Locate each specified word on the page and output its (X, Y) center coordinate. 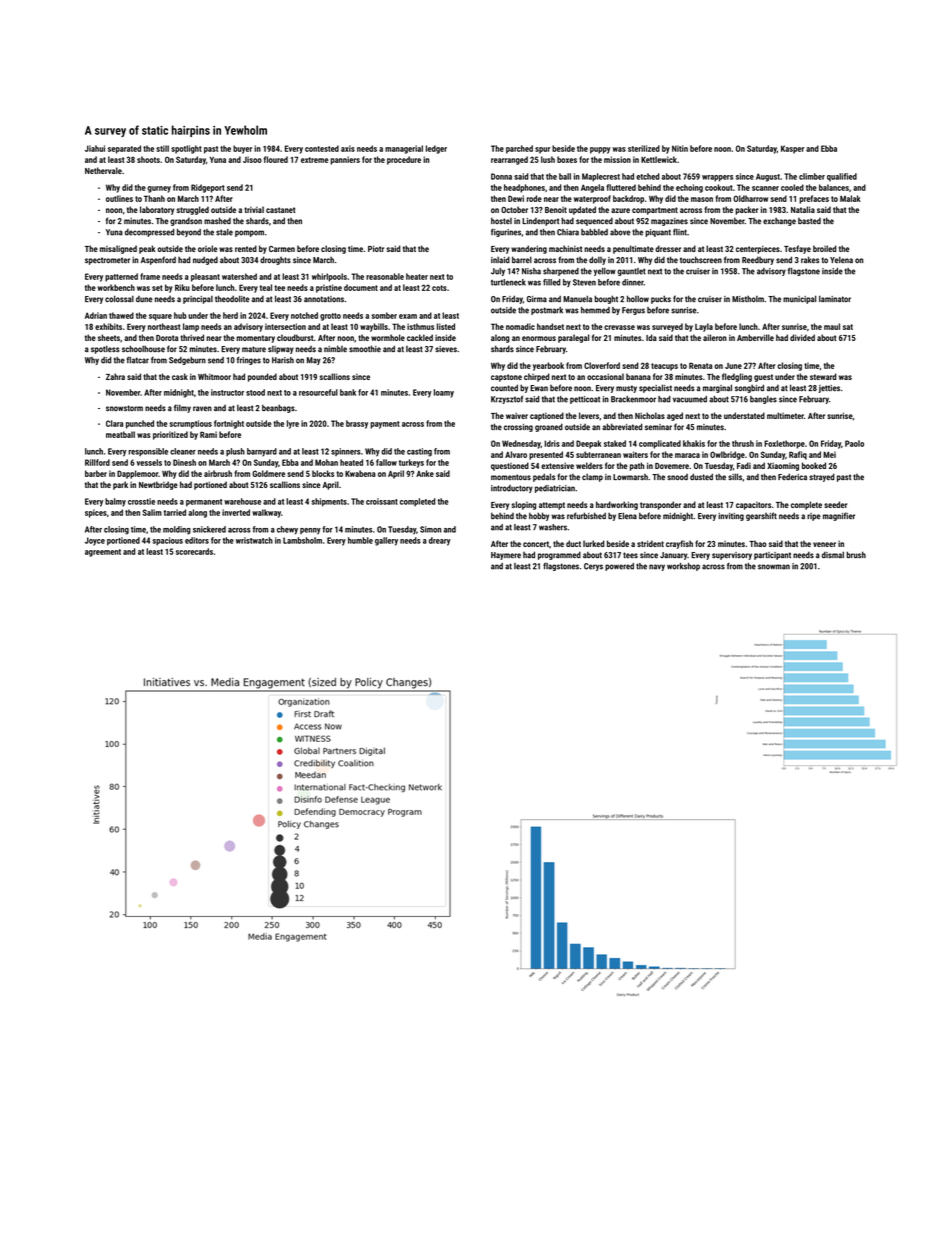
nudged (205, 260)
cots (439, 288)
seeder (835, 504)
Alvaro (516, 454)
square (160, 317)
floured (276, 159)
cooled (792, 187)
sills (735, 477)
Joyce (95, 541)
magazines (669, 222)
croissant (382, 501)
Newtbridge (158, 485)
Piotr (376, 248)
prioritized (170, 435)
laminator (835, 298)
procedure (404, 160)
